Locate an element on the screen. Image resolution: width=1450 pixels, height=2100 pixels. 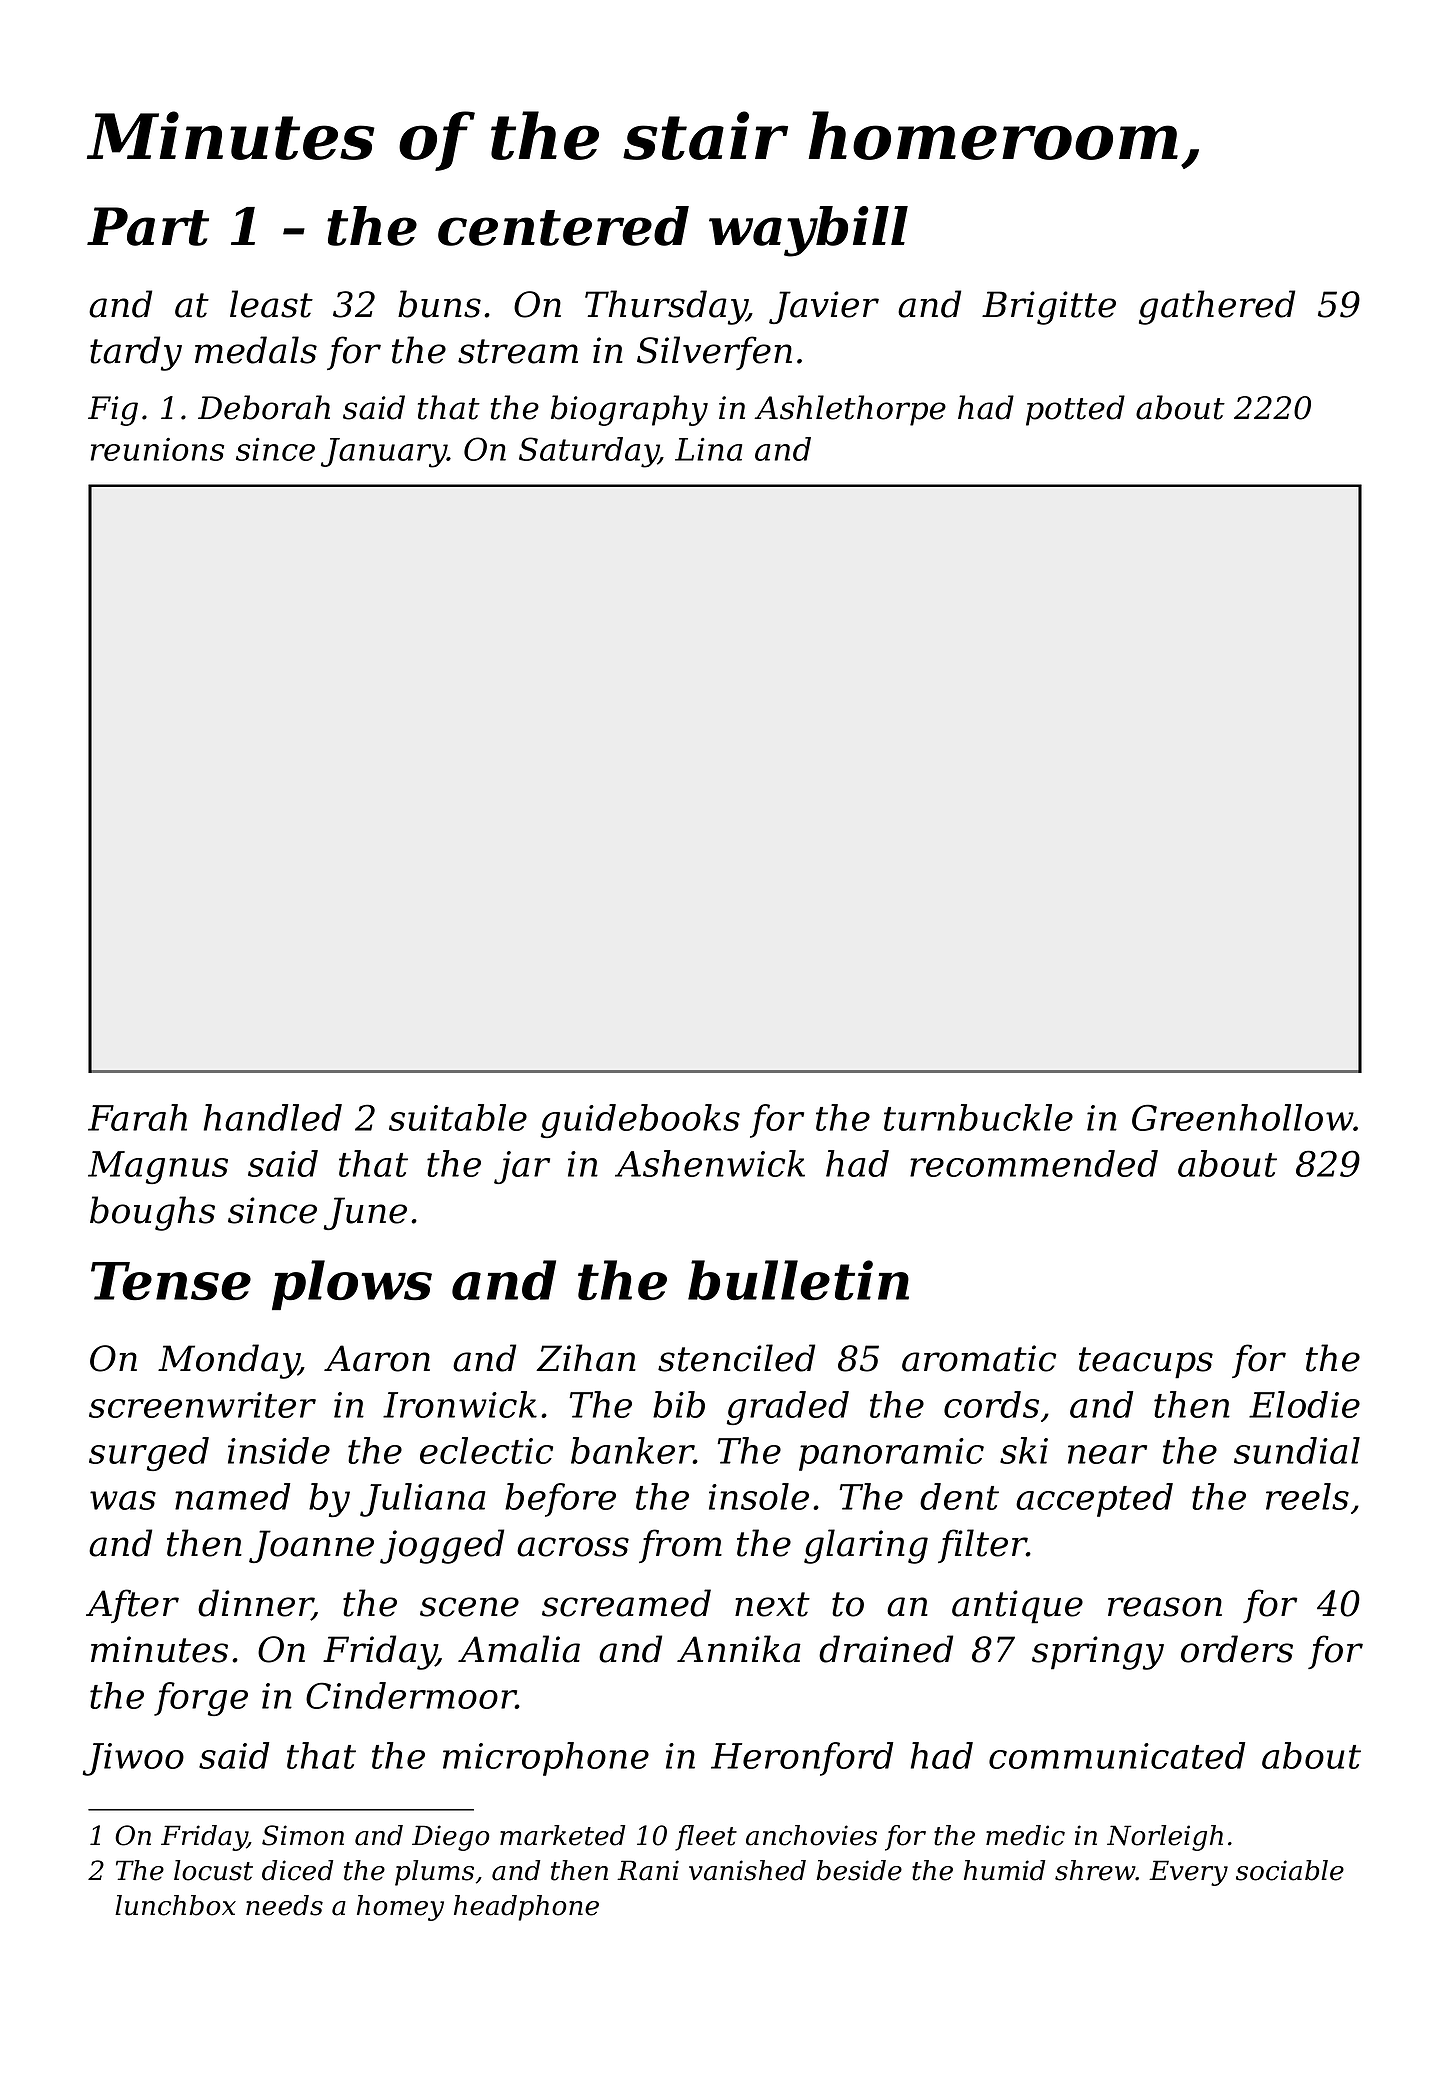
gathered is located at coordinates (1217, 307).
